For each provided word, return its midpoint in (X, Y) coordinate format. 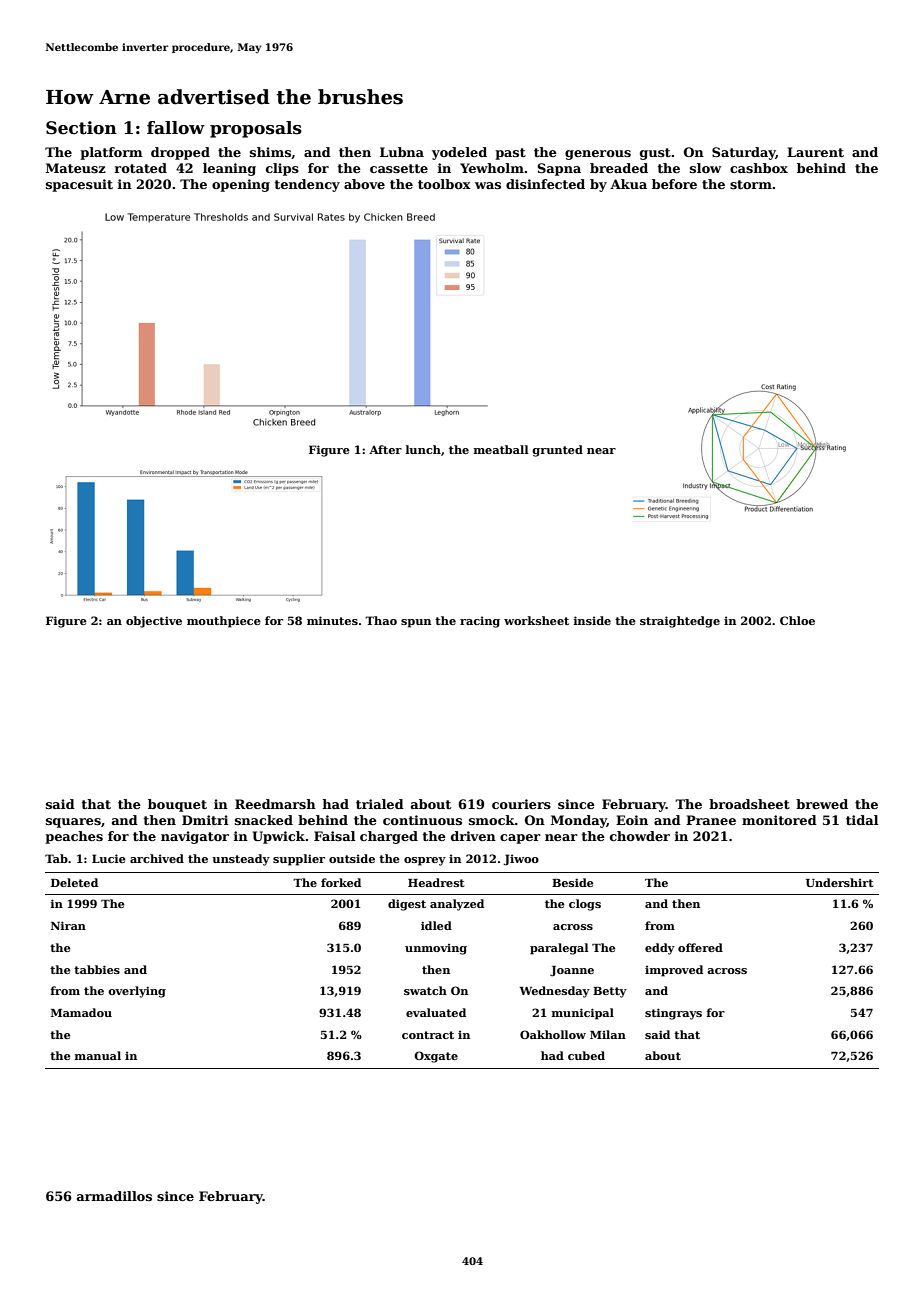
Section (81, 128)
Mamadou (81, 1012)
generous (598, 155)
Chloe (797, 620)
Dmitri (205, 820)
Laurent (815, 152)
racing (480, 622)
